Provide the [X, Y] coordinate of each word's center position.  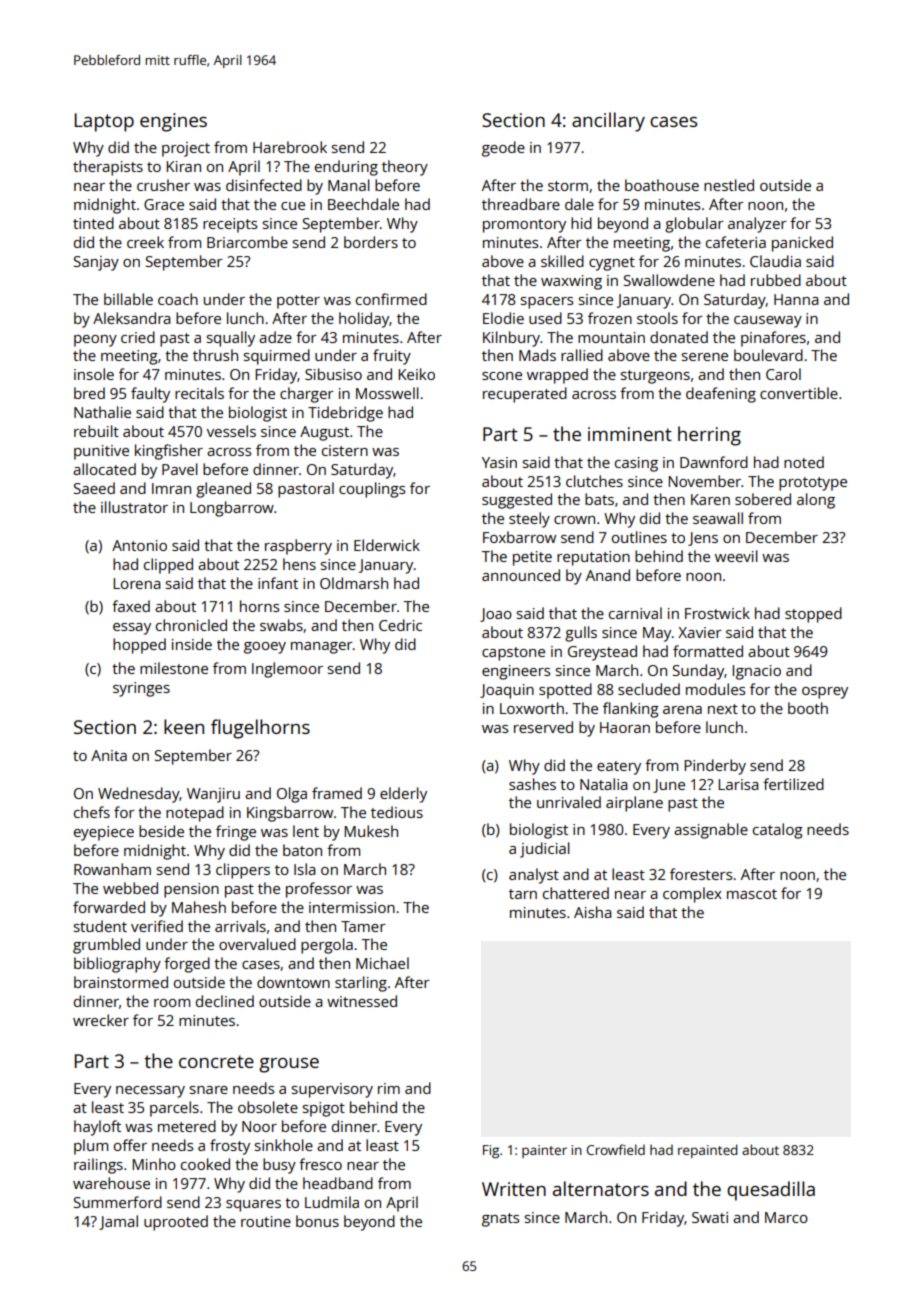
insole [94, 374]
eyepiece [104, 833]
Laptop [104, 122]
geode [503, 149]
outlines [639, 537]
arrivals [240, 926]
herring [709, 436]
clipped [168, 566]
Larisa [738, 784]
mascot [752, 894]
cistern [345, 450]
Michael [382, 963]
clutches [594, 481]
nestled [729, 185]
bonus [317, 1221]
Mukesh [371, 831]
